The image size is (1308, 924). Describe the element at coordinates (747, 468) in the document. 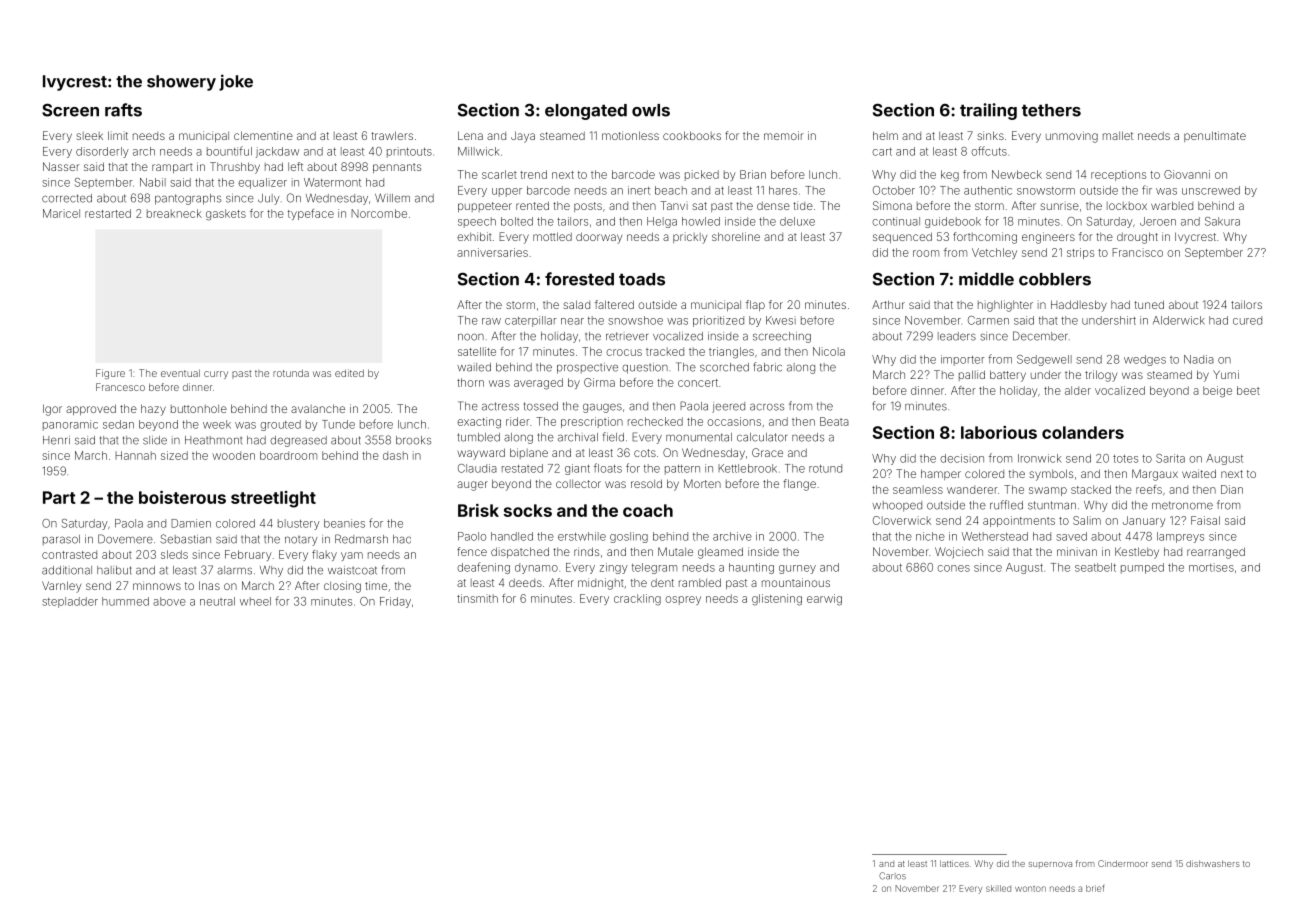

I see `Kettlebrook` at that location.
